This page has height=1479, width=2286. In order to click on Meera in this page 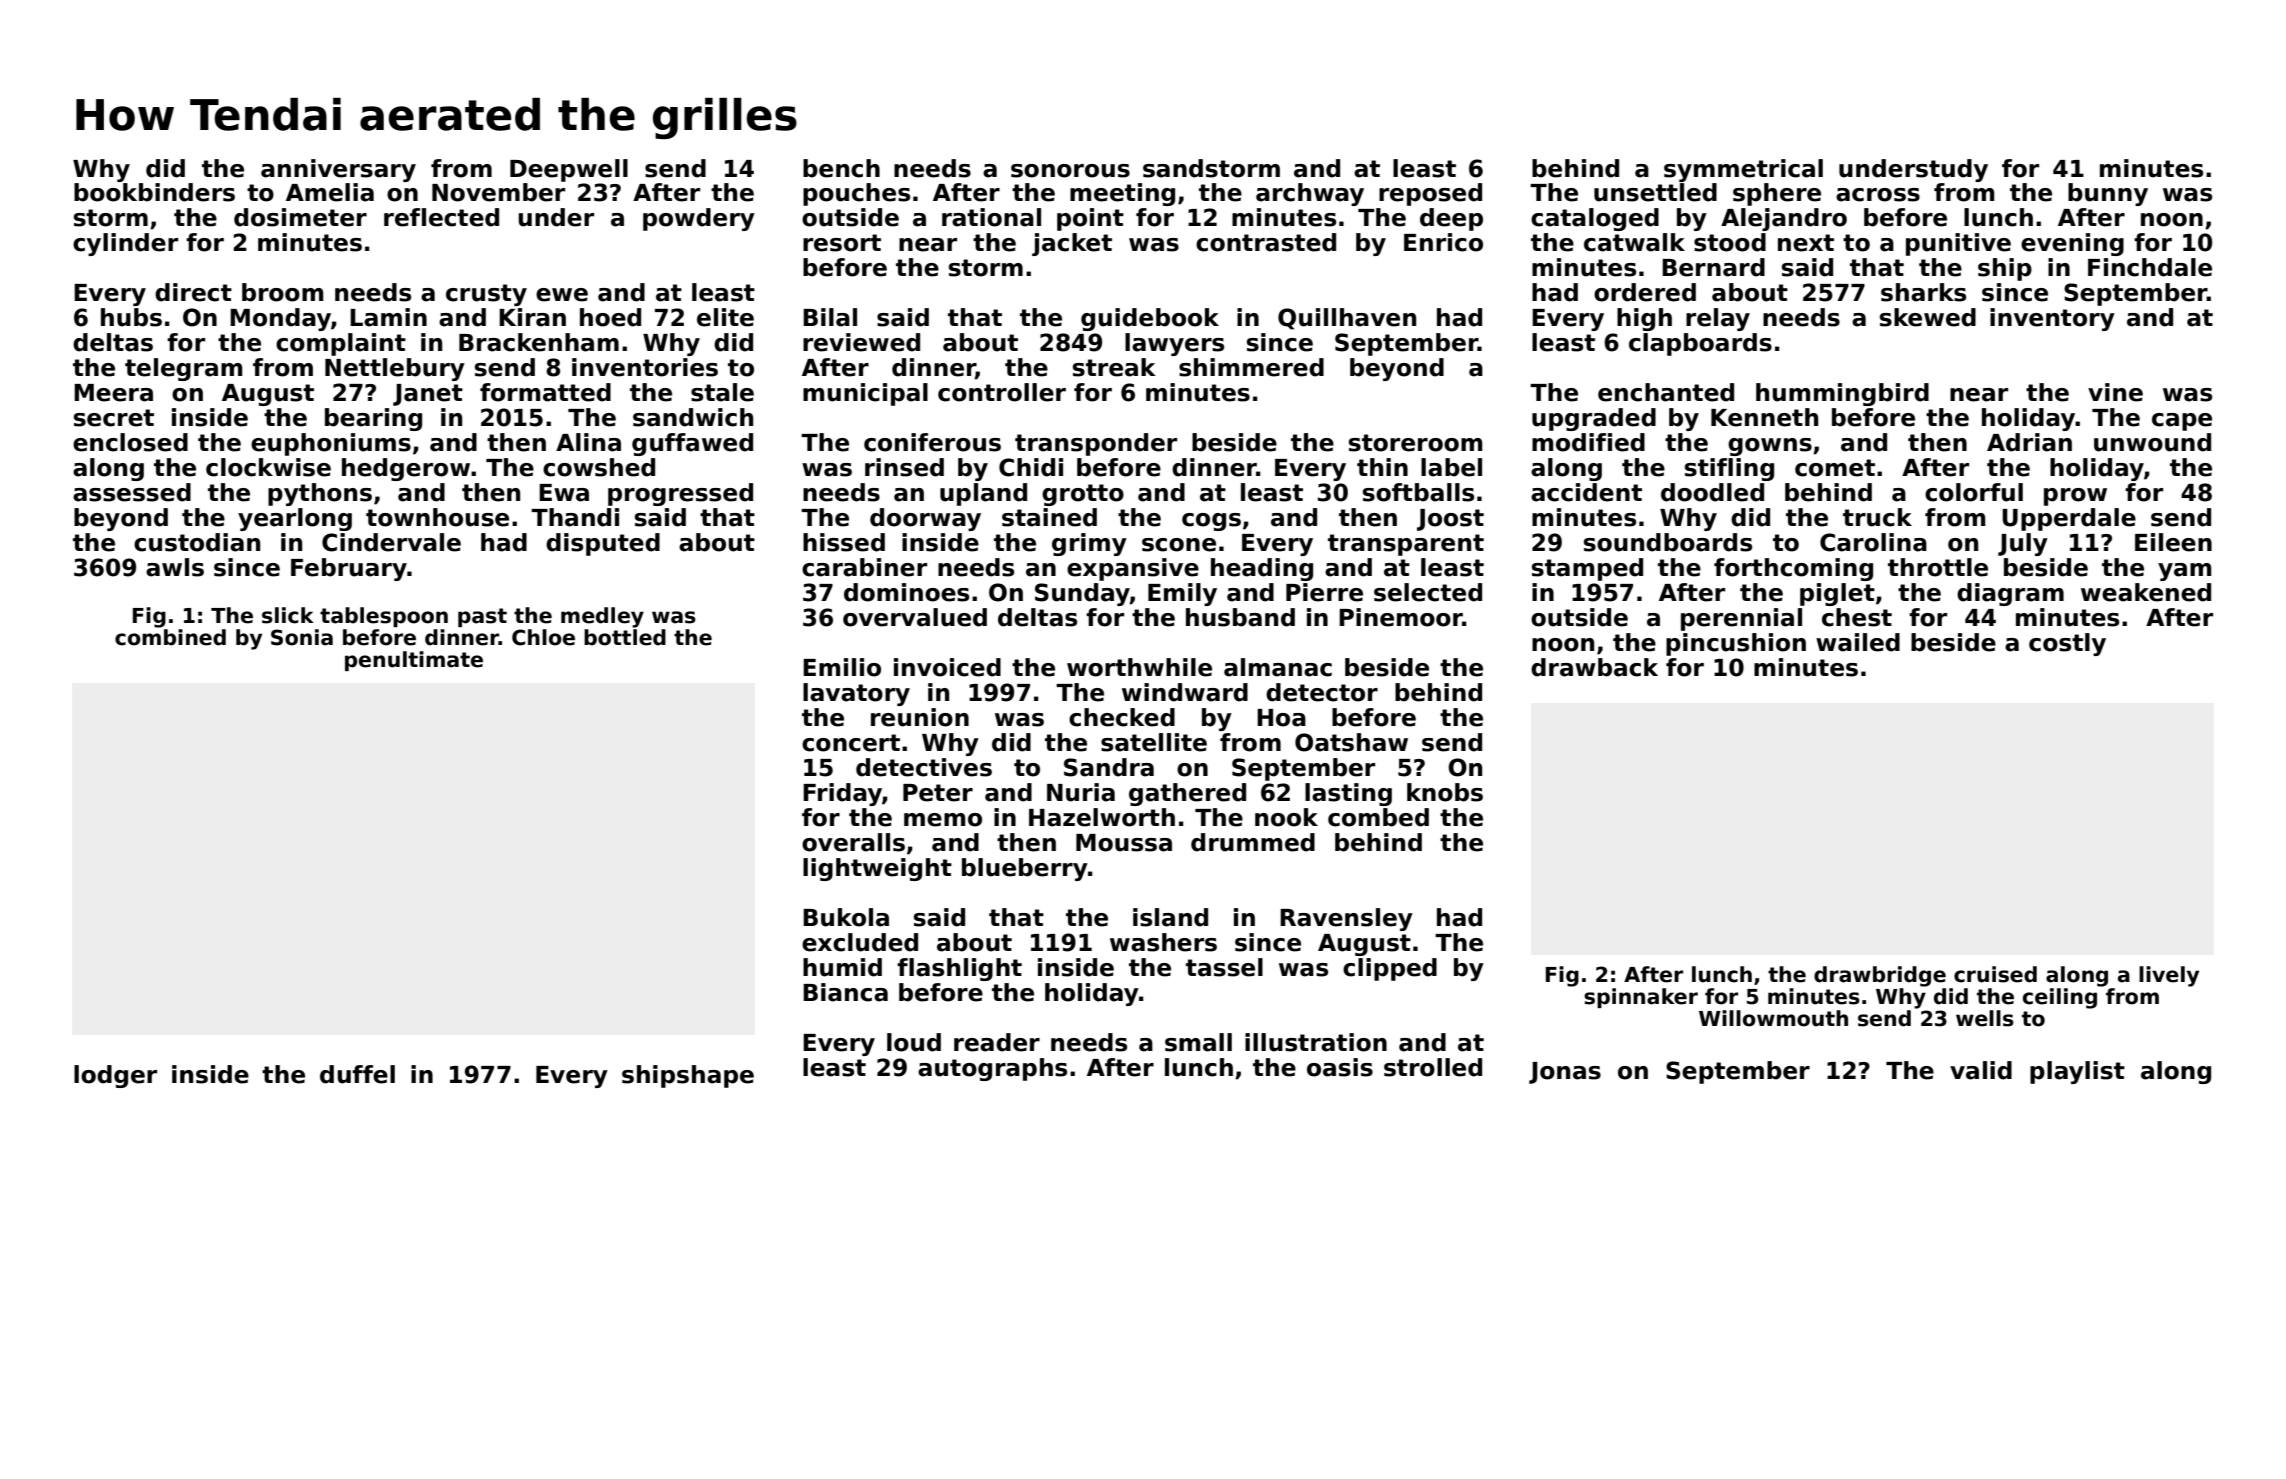, I will do `click(113, 393)`.
